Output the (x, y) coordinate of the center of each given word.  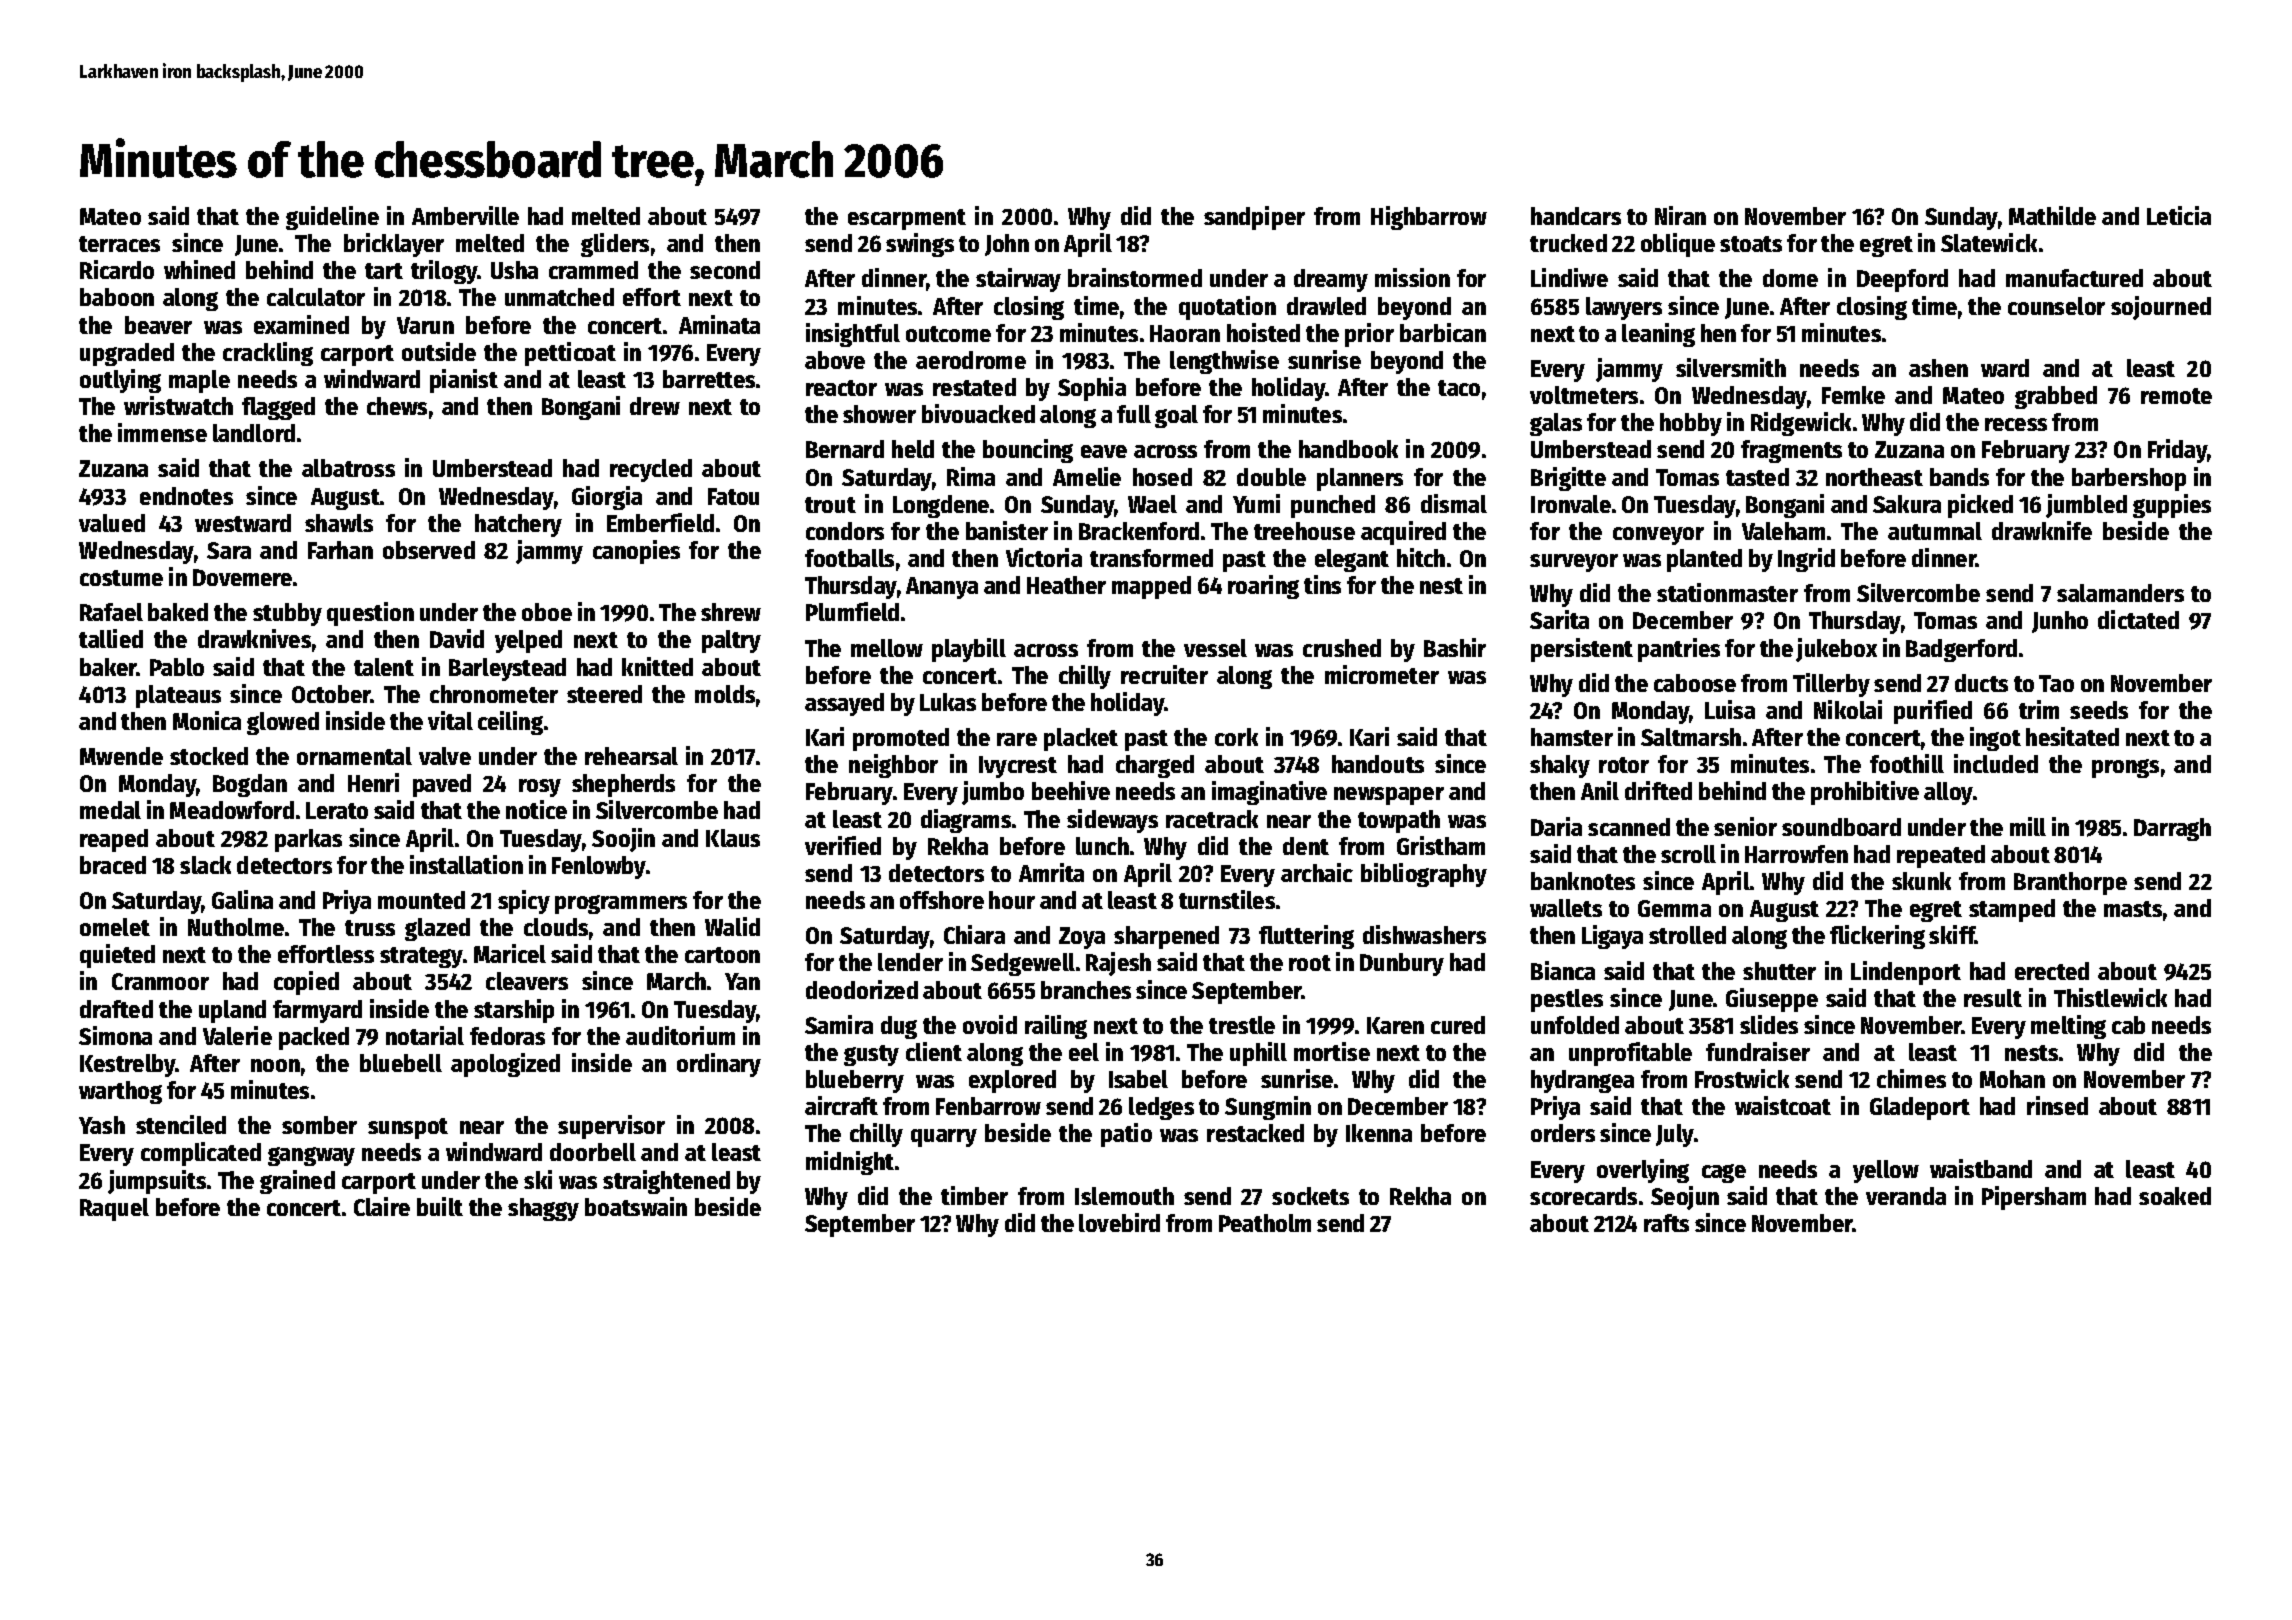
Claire (382, 1206)
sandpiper (1254, 218)
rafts (1666, 1223)
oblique (1678, 245)
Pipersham (2034, 1198)
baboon (117, 297)
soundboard (1841, 827)
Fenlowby (599, 867)
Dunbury (1402, 964)
